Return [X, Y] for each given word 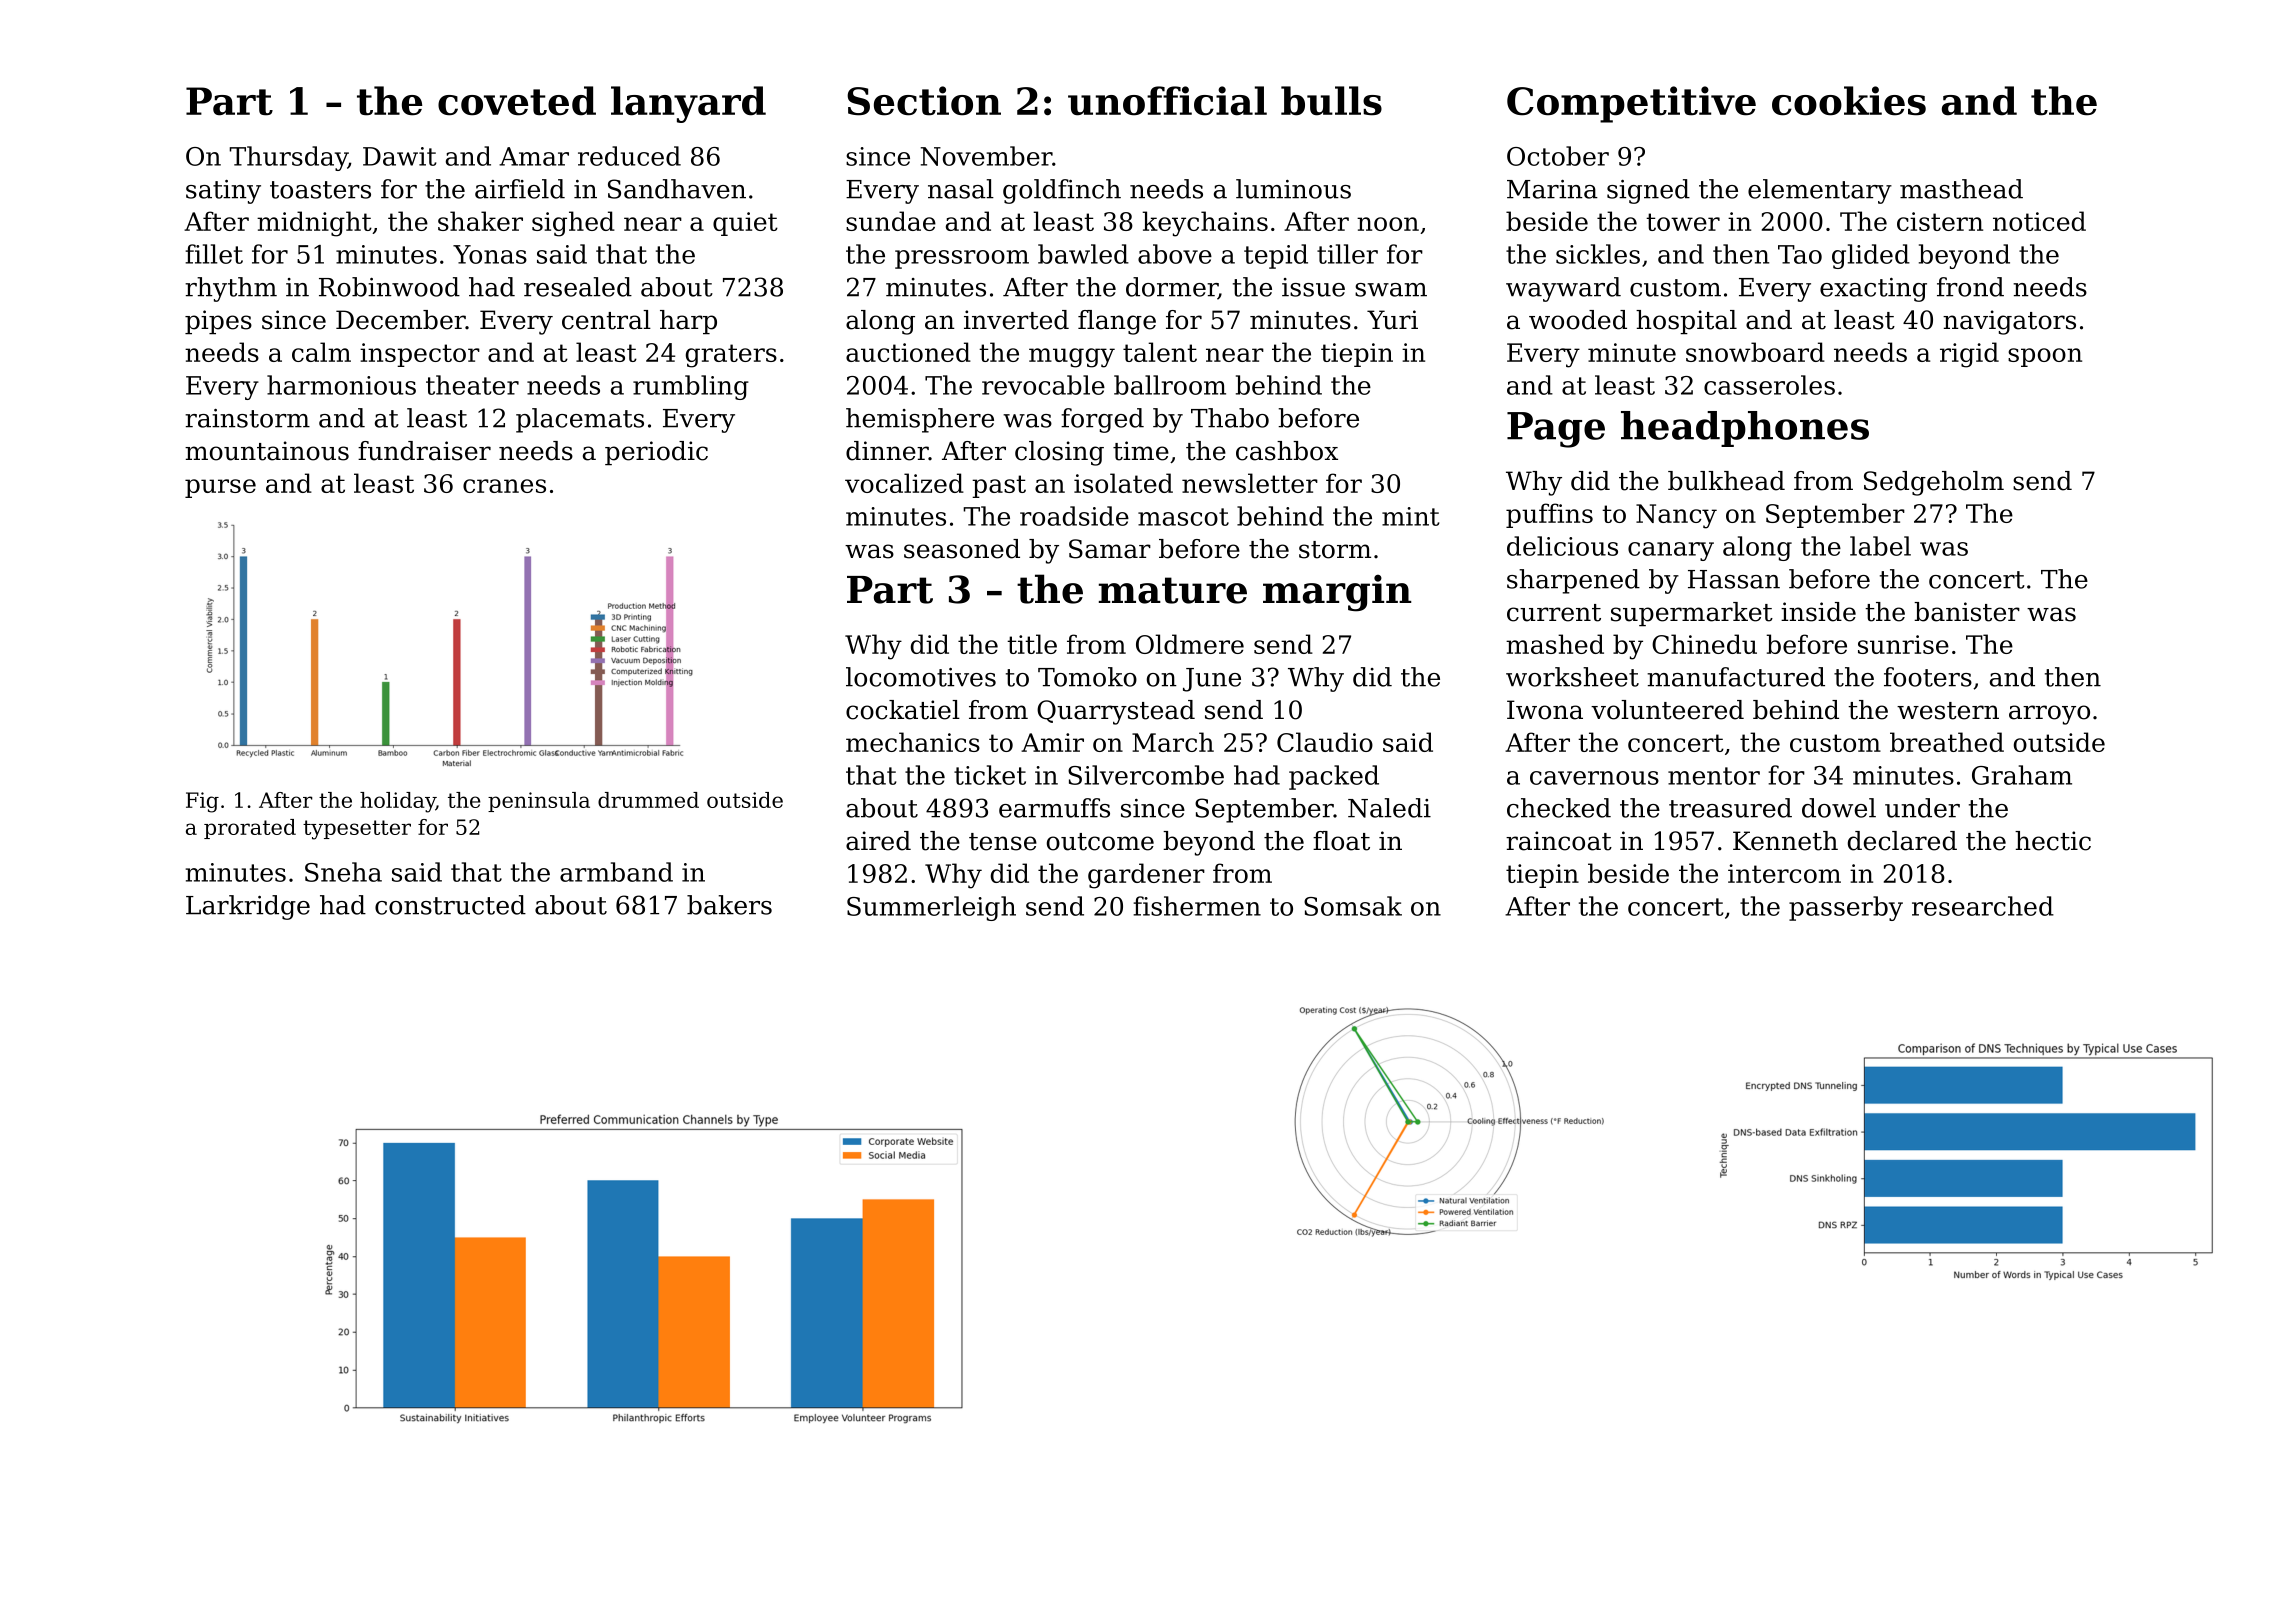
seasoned [962, 549]
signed [1648, 191]
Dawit [400, 156]
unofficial [1167, 101]
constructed [450, 905]
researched [1983, 906]
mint [1411, 516]
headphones [1745, 429]
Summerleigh [931, 908]
